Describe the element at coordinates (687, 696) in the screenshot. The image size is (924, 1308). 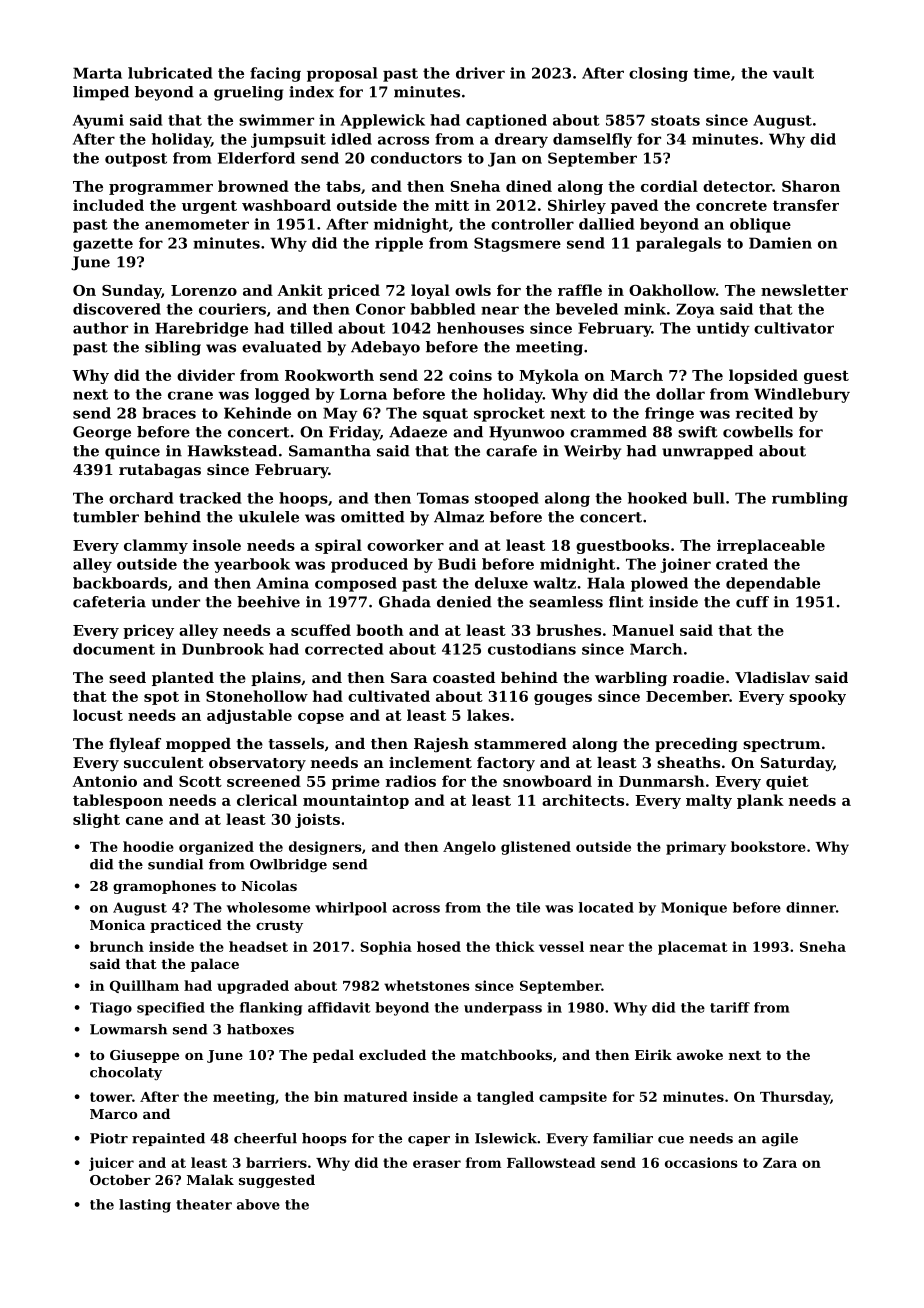
I see `December` at that location.
